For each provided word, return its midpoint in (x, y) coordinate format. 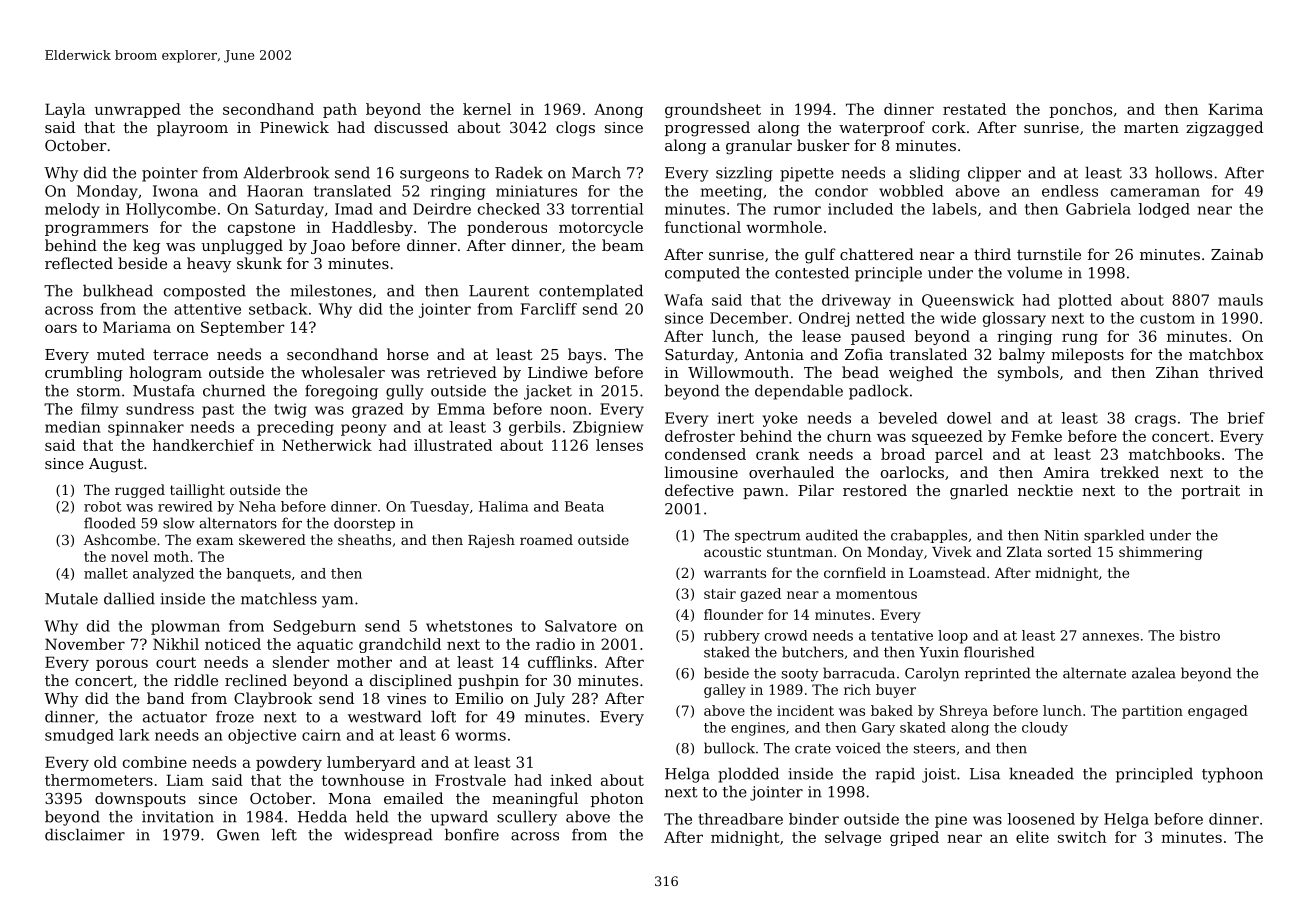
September (242, 328)
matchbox (1226, 354)
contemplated (591, 292)
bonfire (472, 834)
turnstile (1049, 254)
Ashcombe (120, 539)
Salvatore (581, 626)
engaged (1218, 712)
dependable (799, 392)
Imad (354, 209)
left (284, 834)
